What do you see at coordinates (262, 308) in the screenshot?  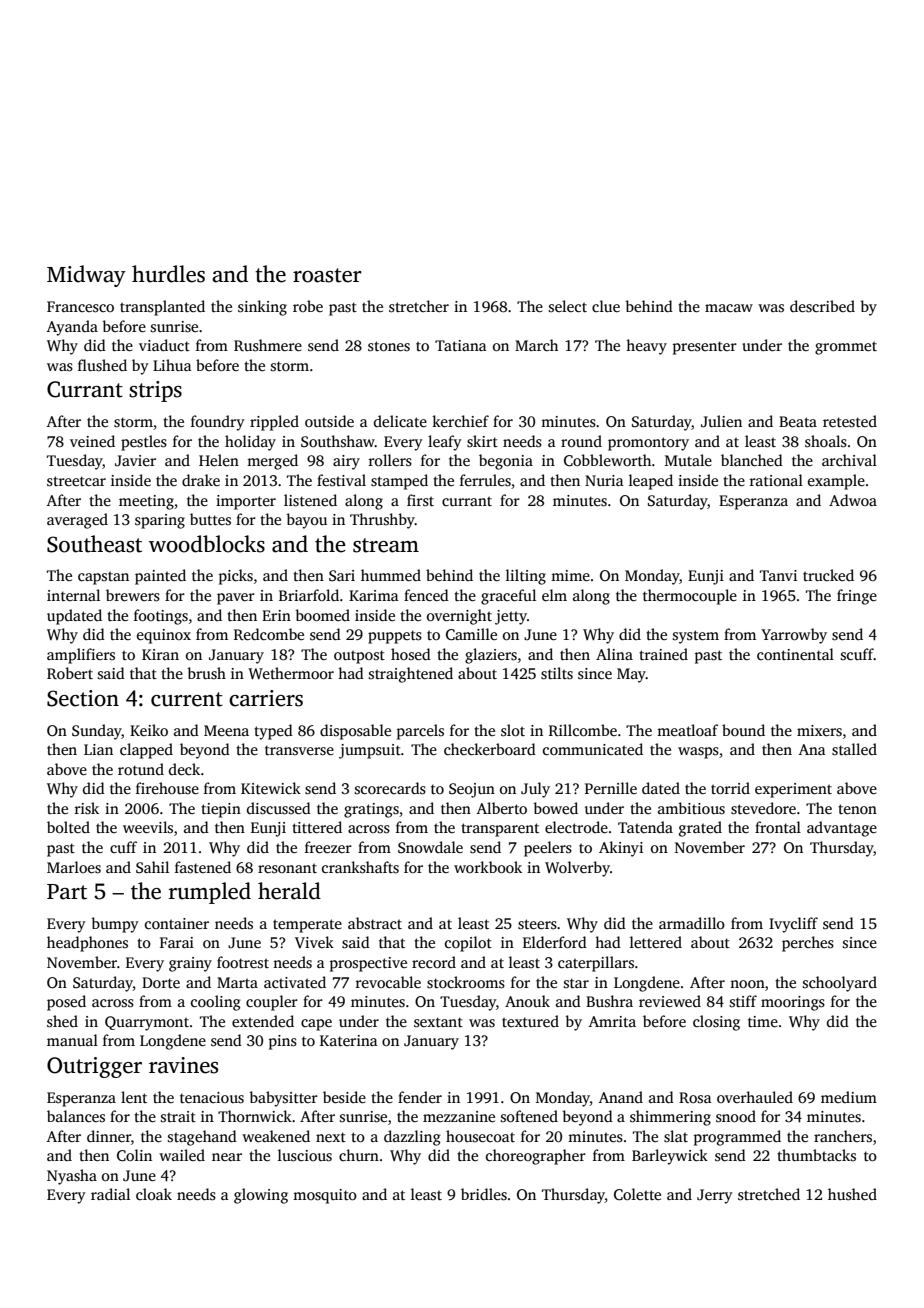 I see `sinking` at bounding box center [262, 308].
